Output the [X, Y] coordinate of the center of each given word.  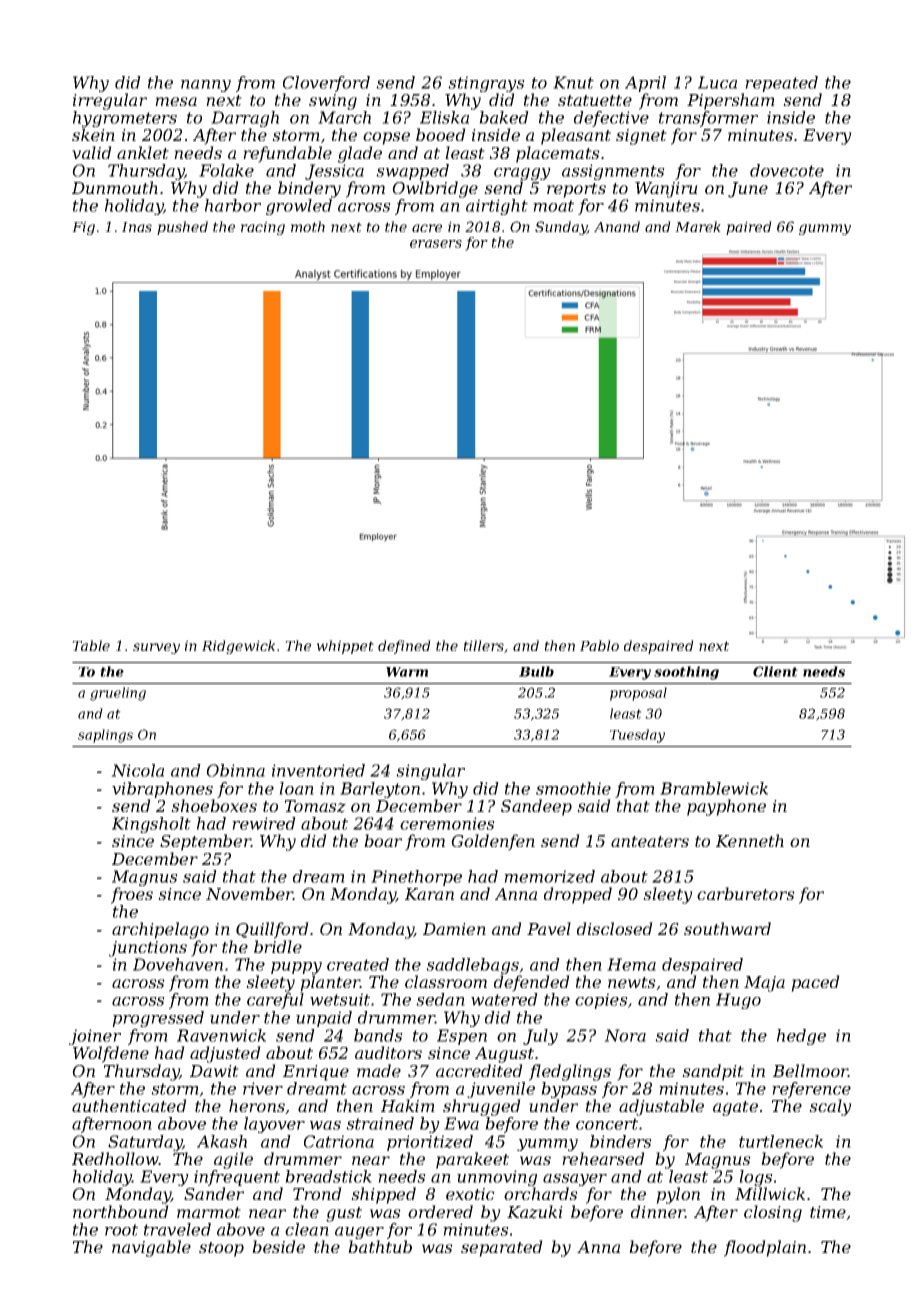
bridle [278, 946]
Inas [137, 227]
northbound [121, 1211]
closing [773, 1213]
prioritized [430, 1143]
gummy [825, 229]
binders [621, 1141]
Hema [631, 964]
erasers [436, 244]
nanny [206, 86]
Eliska [444, 117]
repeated [781, 84]
